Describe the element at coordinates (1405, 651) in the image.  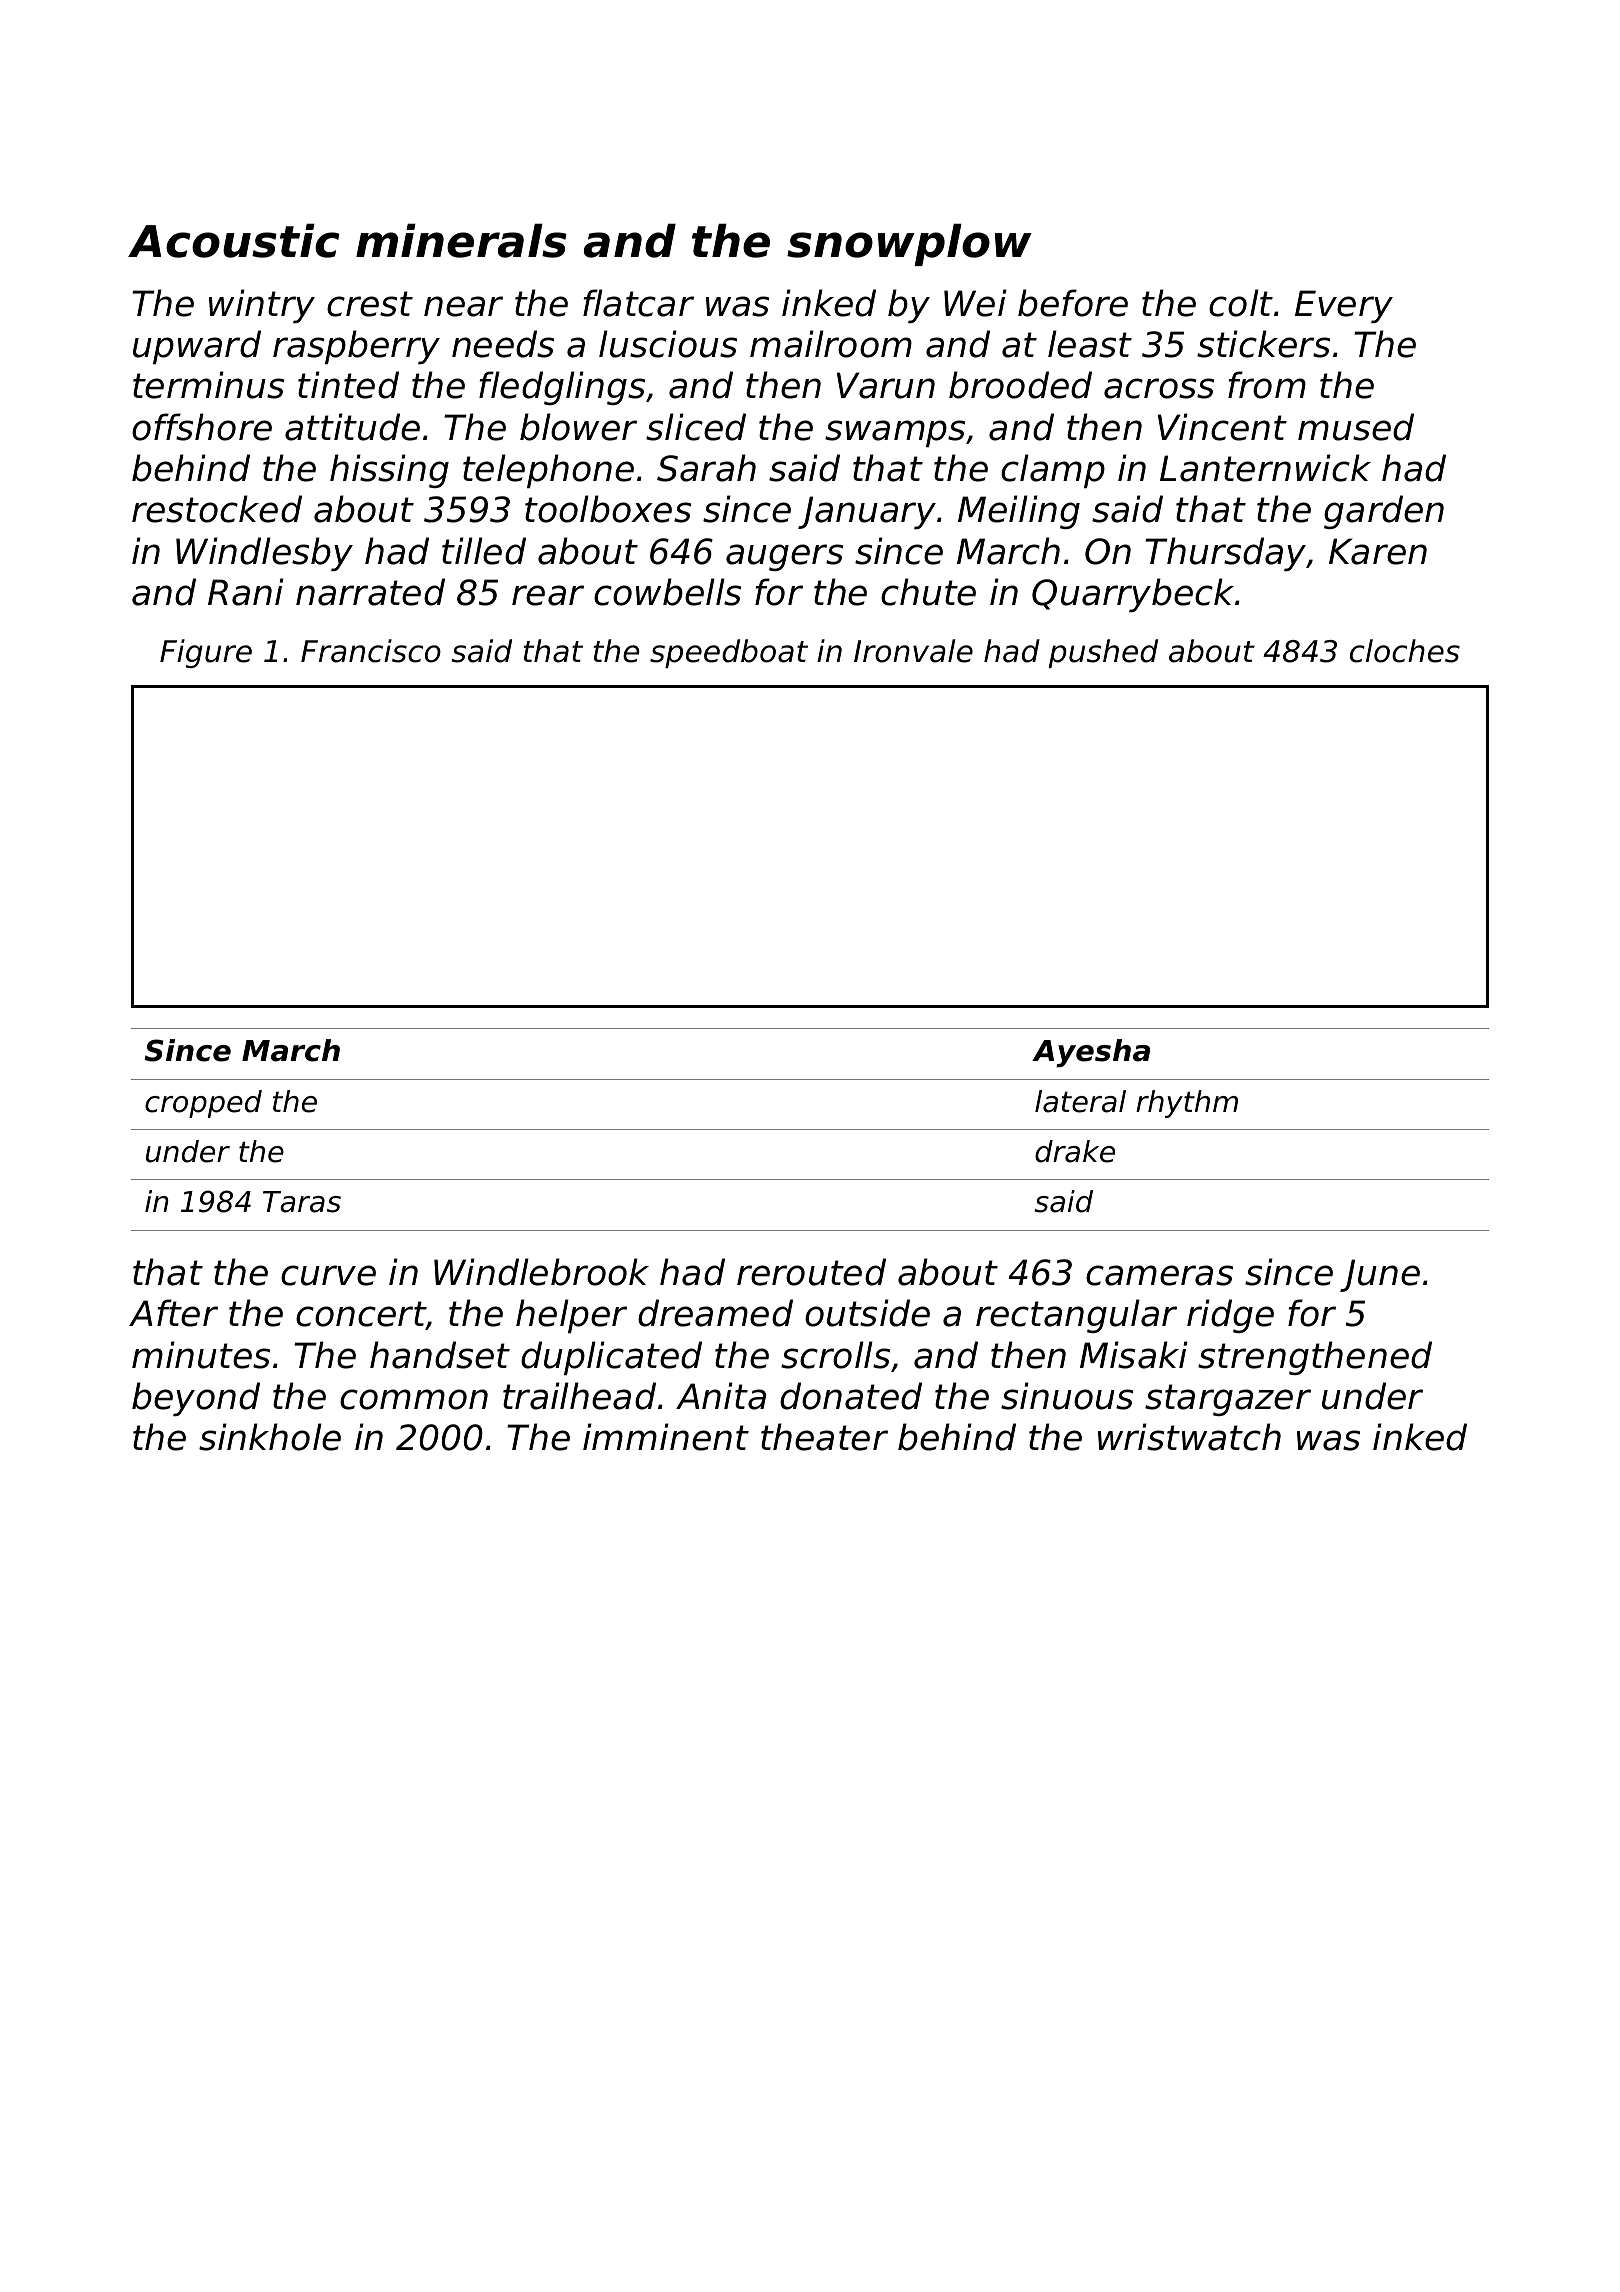
I see `cloches` at that location.
